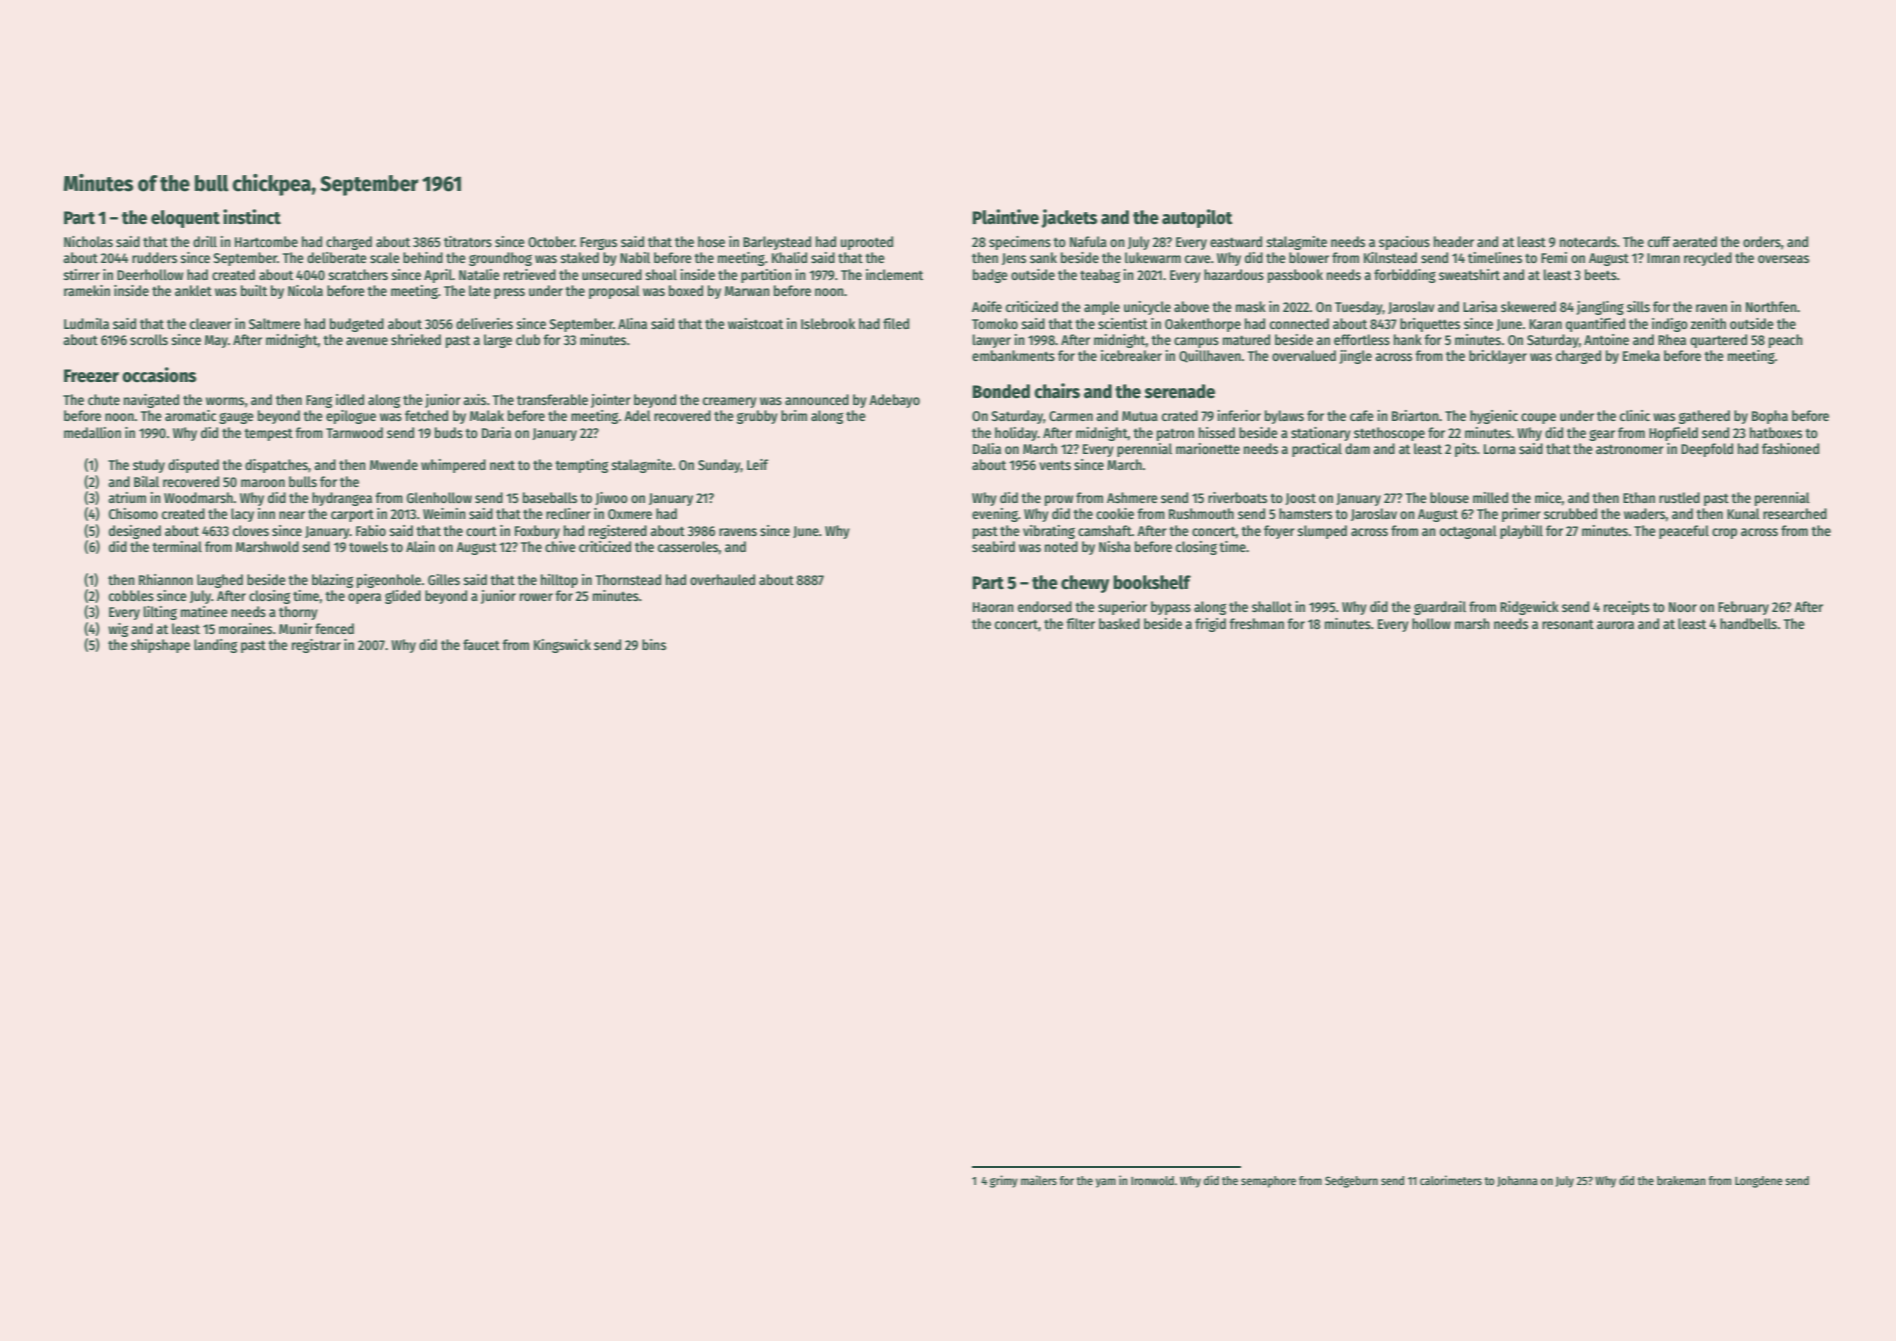 Image resolution: width=1896 pixels, height=1341 pixels. Describe the element at coordinates (688, 546) in the screenshot. I see `casseroles` at that location.
